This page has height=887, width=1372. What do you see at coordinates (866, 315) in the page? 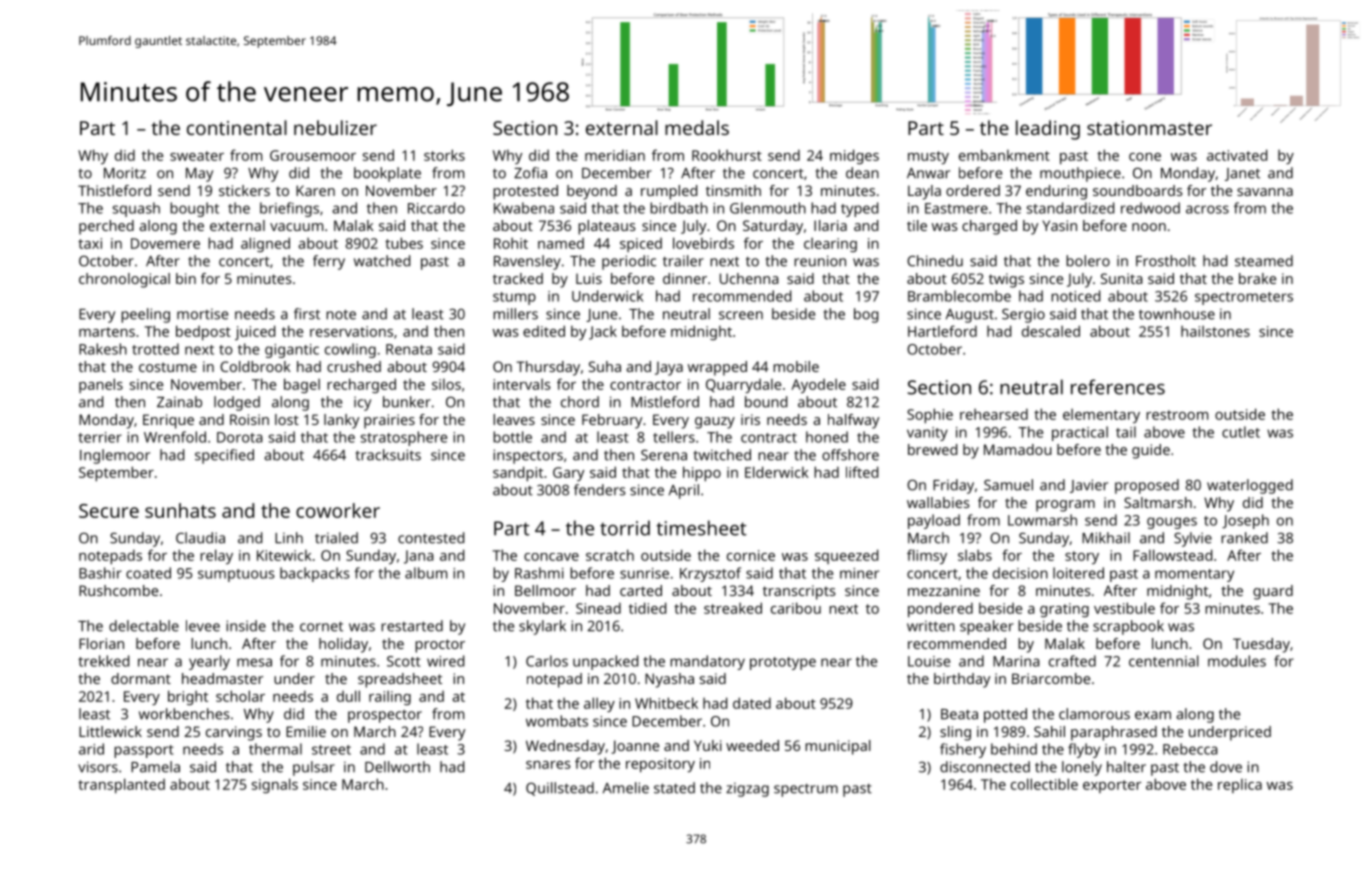
I see `bog` at bounding box center [866, 315].
